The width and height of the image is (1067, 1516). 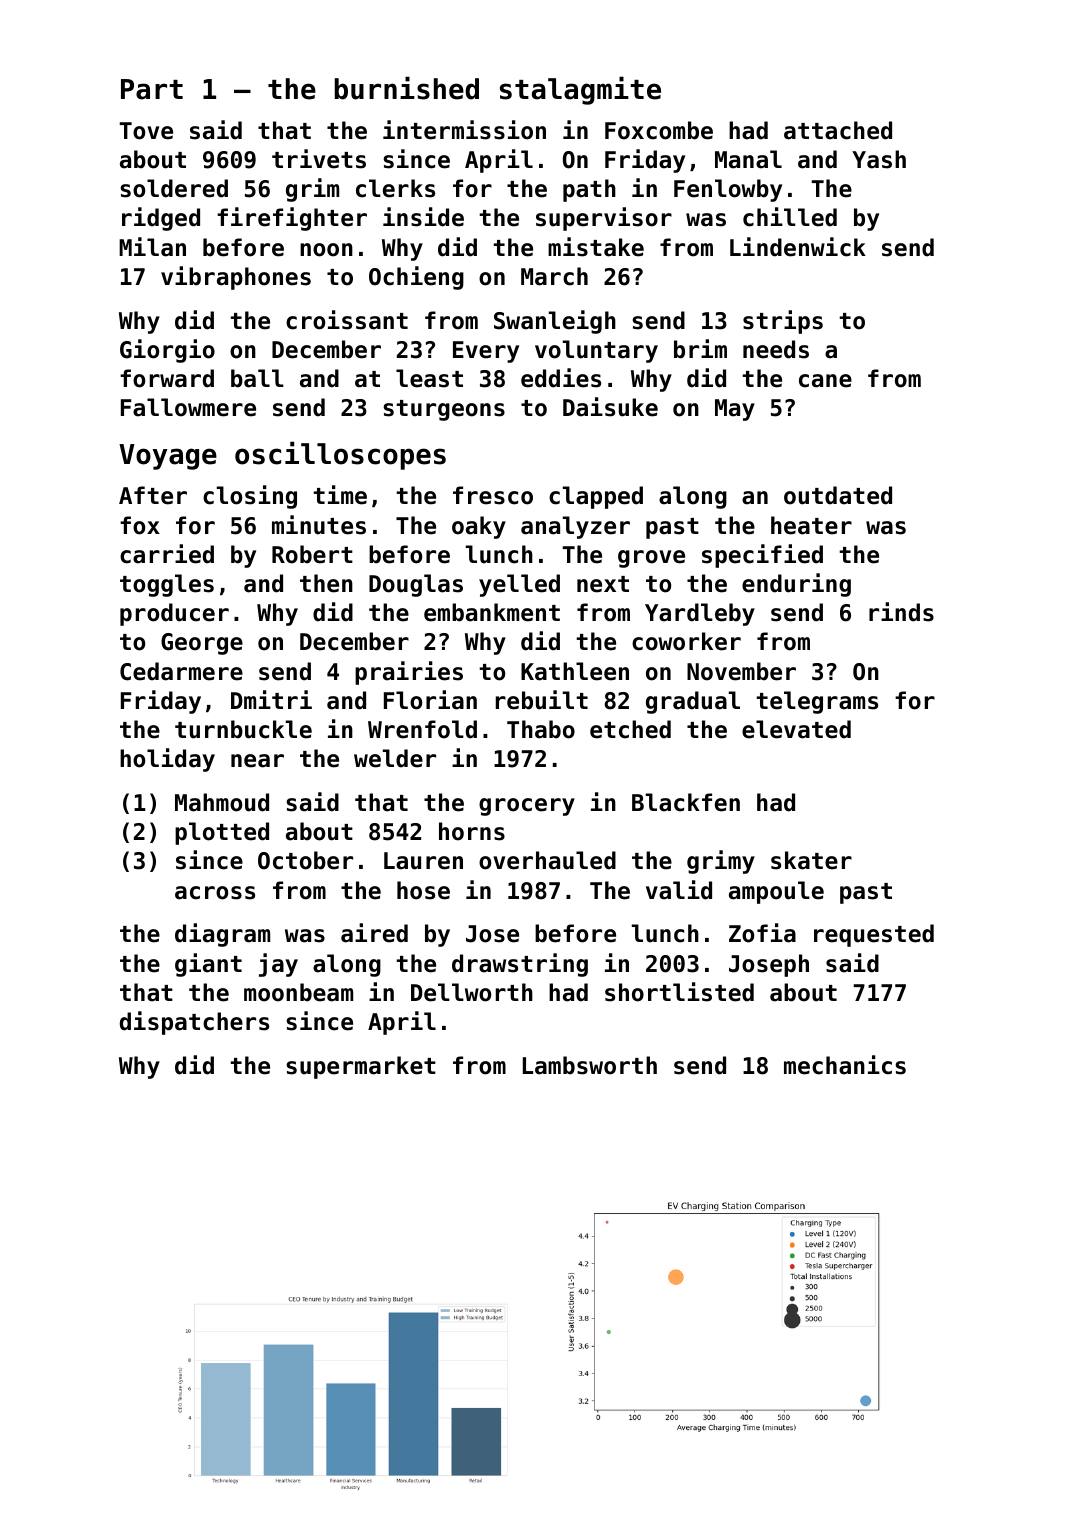 What do you see at coordinates (580, 90) in the image?
I see `stalagmite` at bounding box center [580, 90].
